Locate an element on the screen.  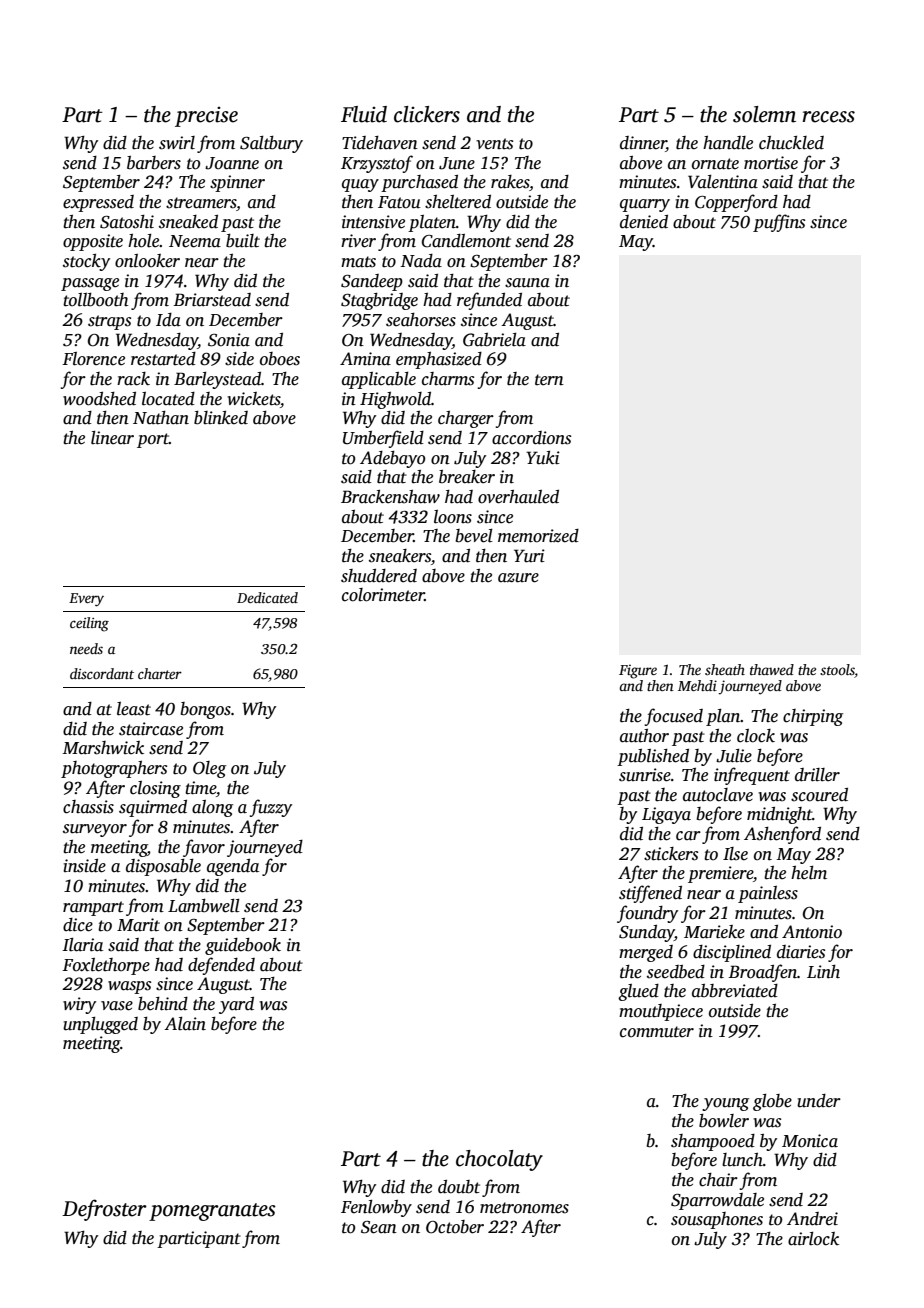
expressed is located at coordinates (98, 203).
